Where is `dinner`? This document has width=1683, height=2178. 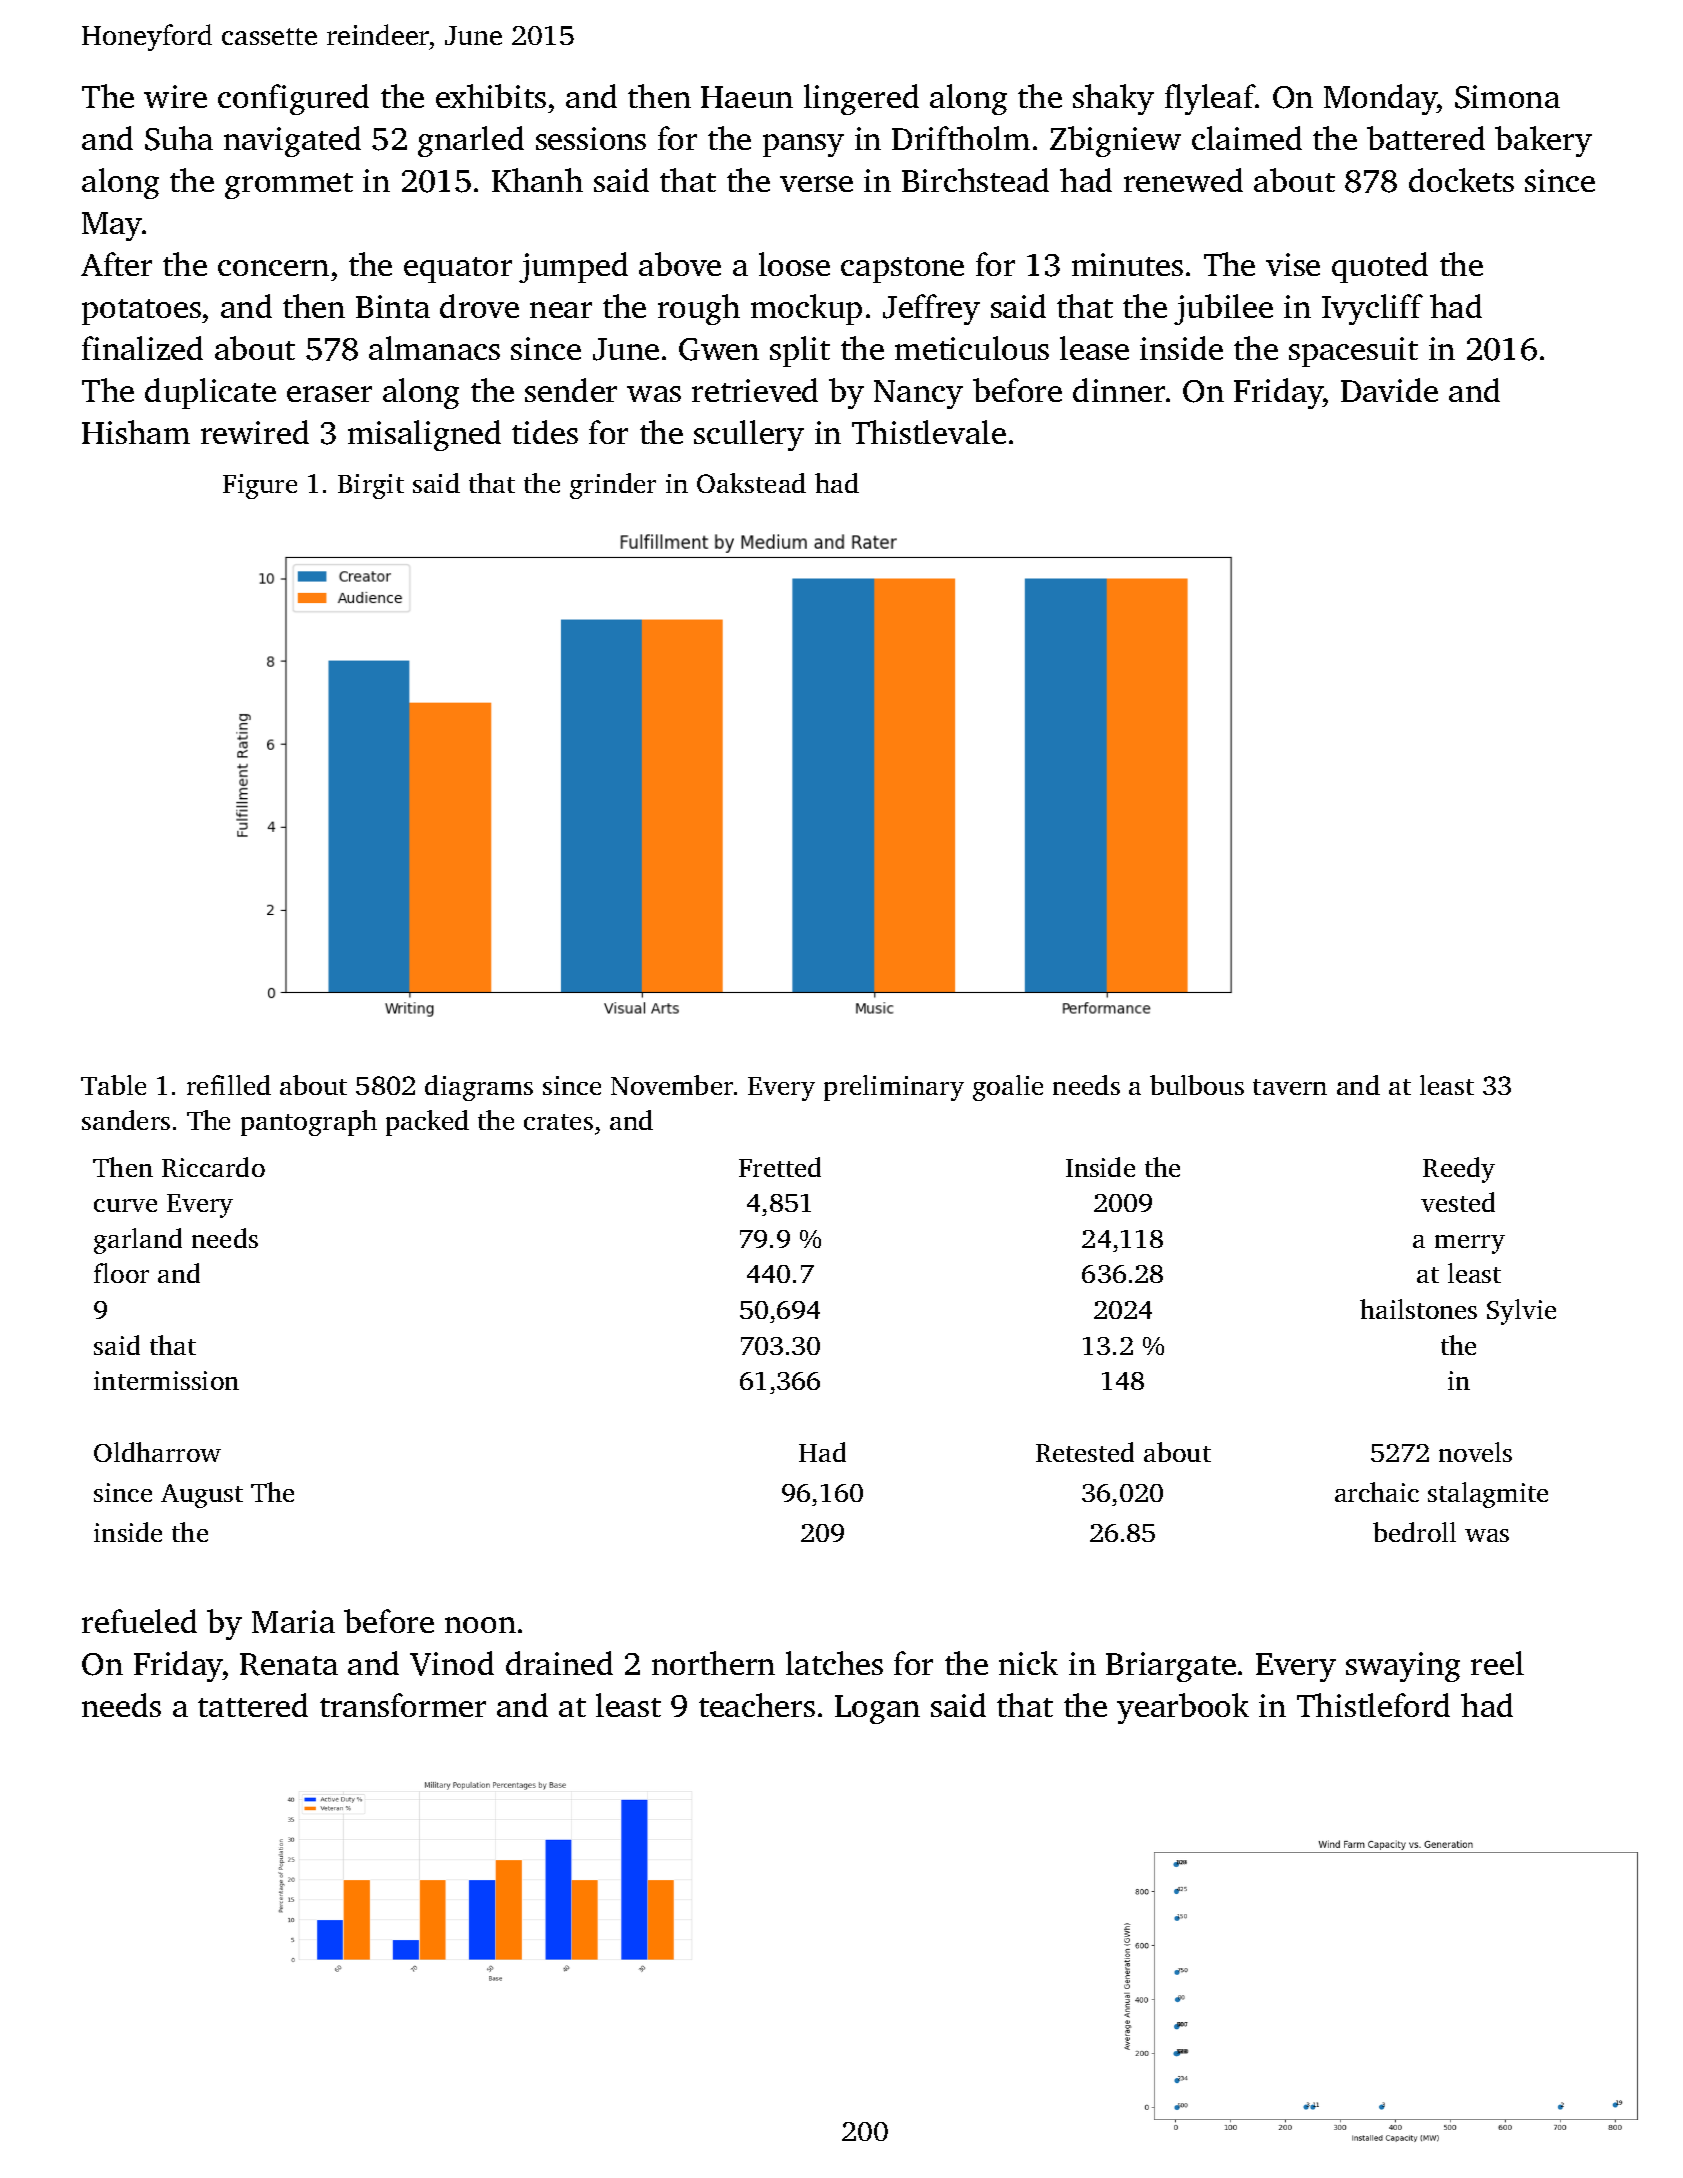 dinner is located at coordinates (1119, 390).
